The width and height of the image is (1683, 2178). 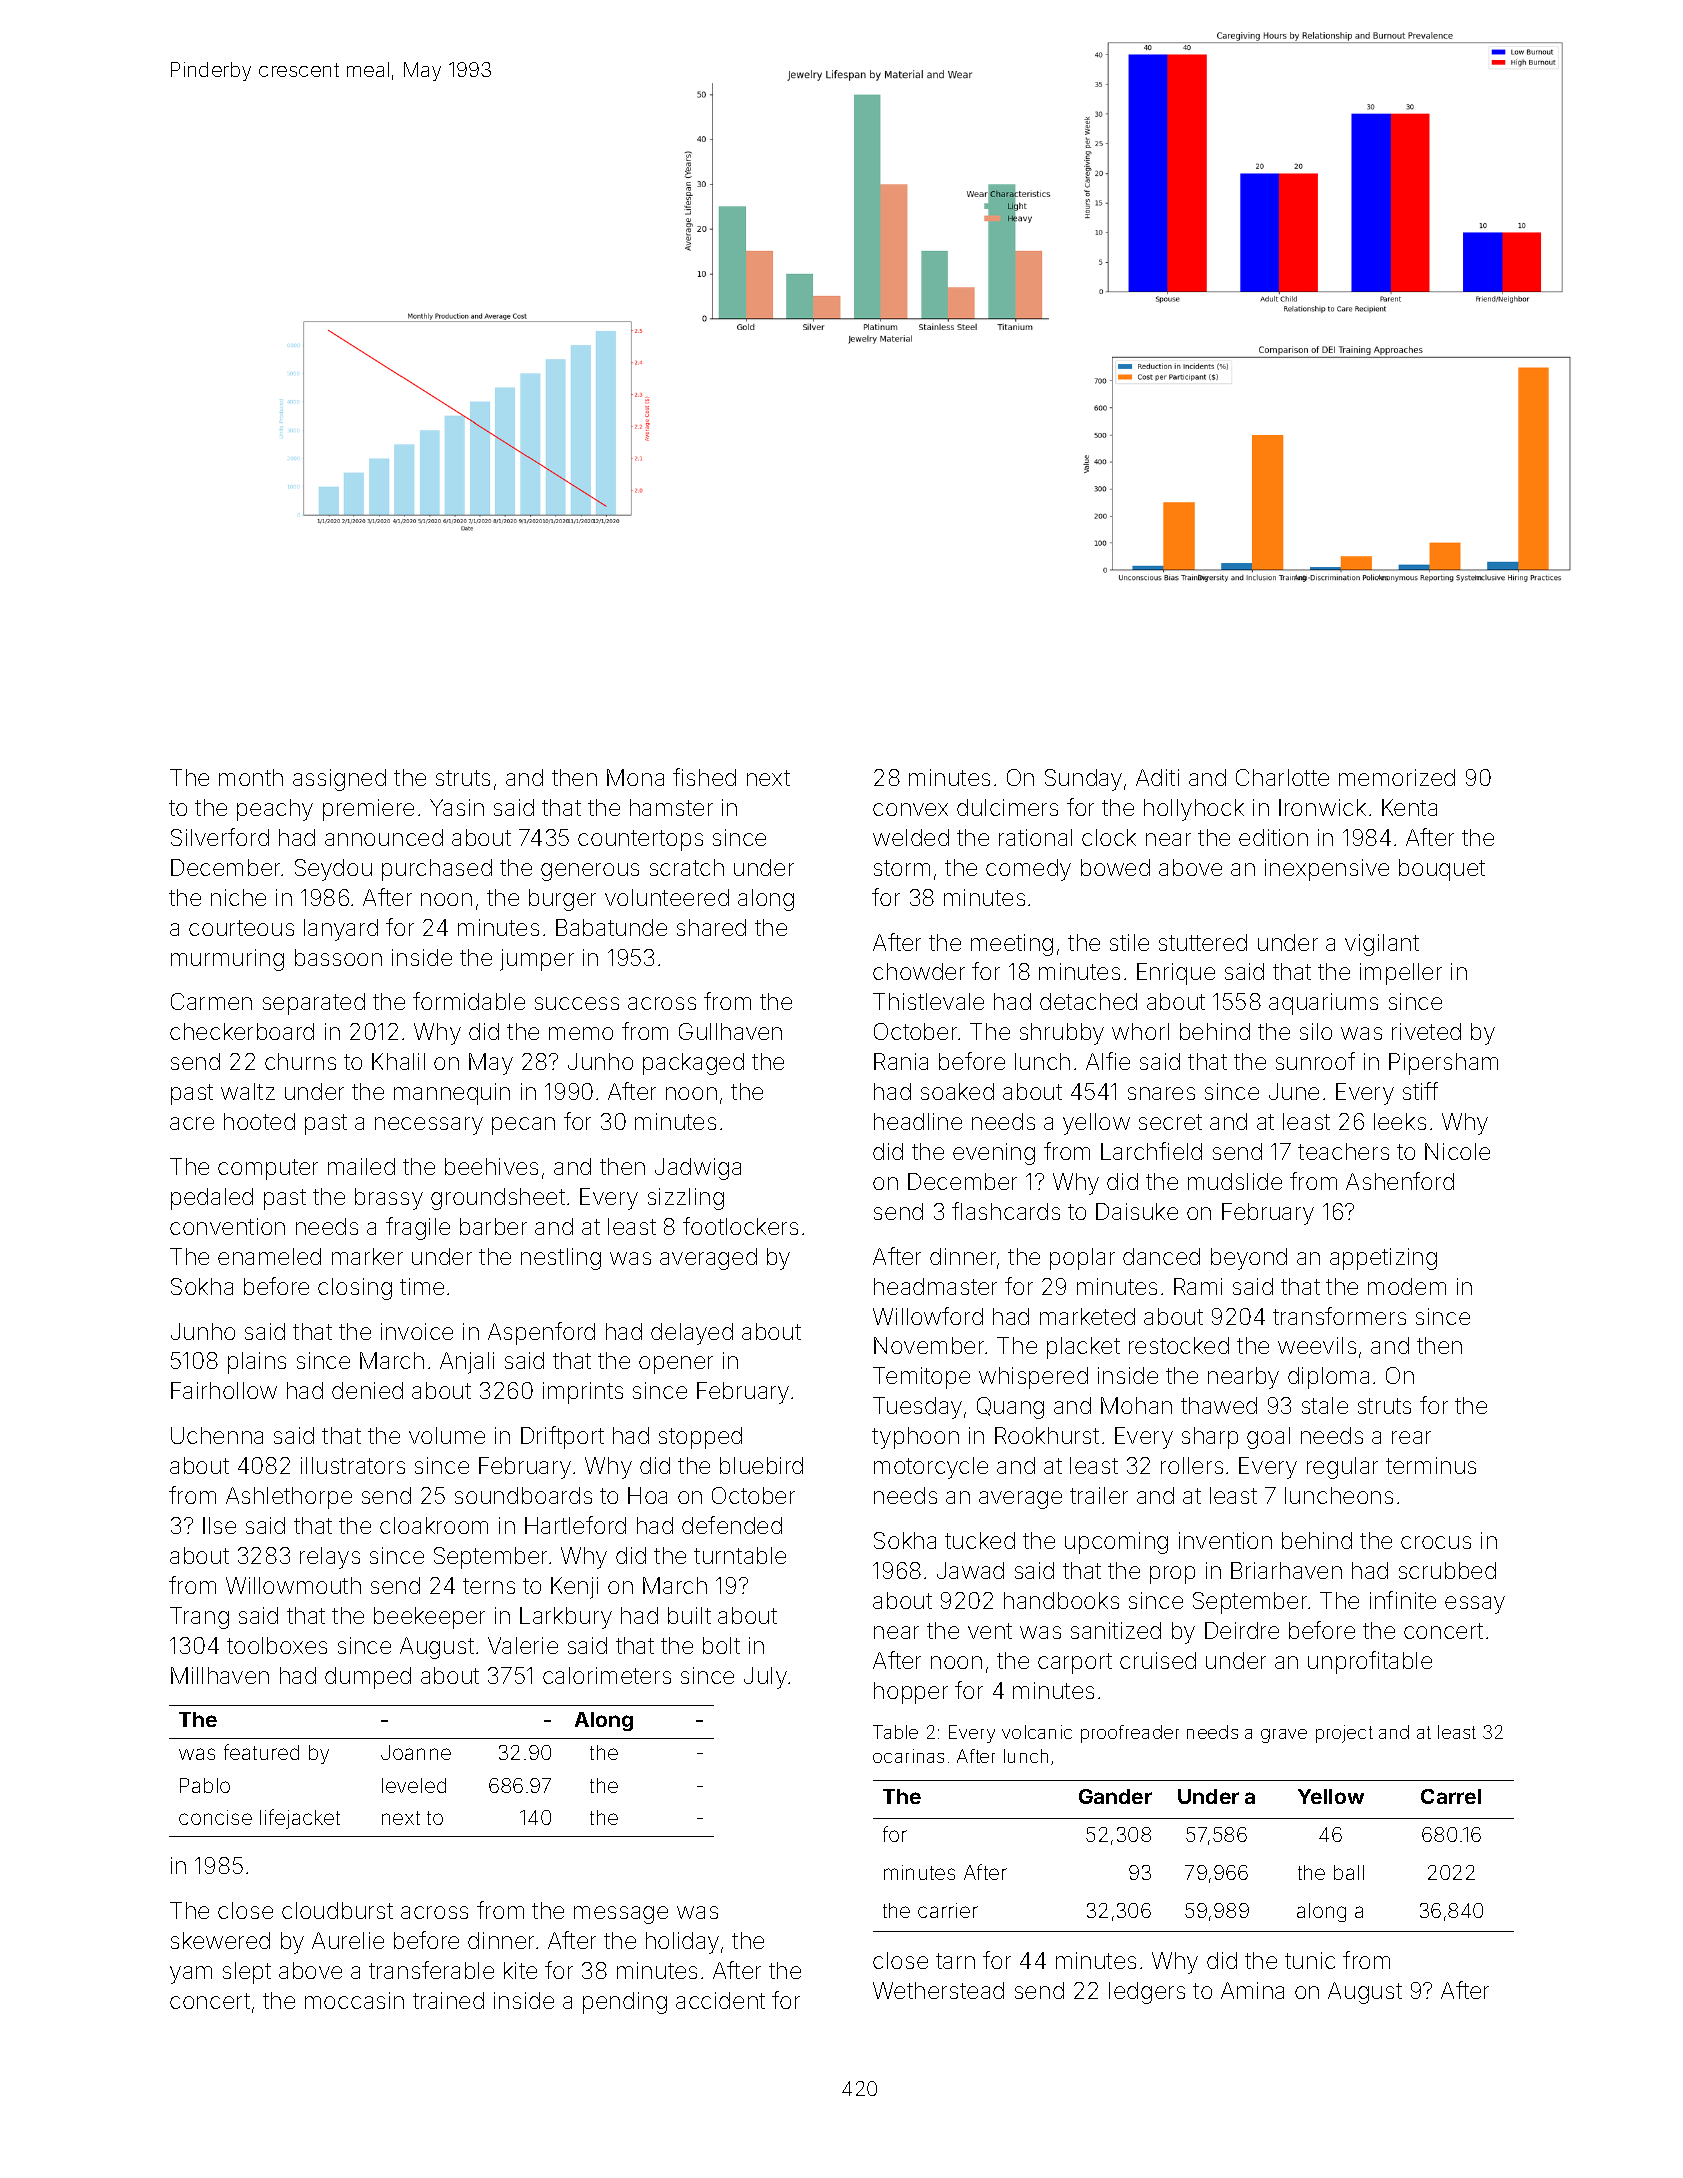 What do you see at coordinates (489, 1586) in the image?
I see `terns` at bounding box center [489, 1586].
